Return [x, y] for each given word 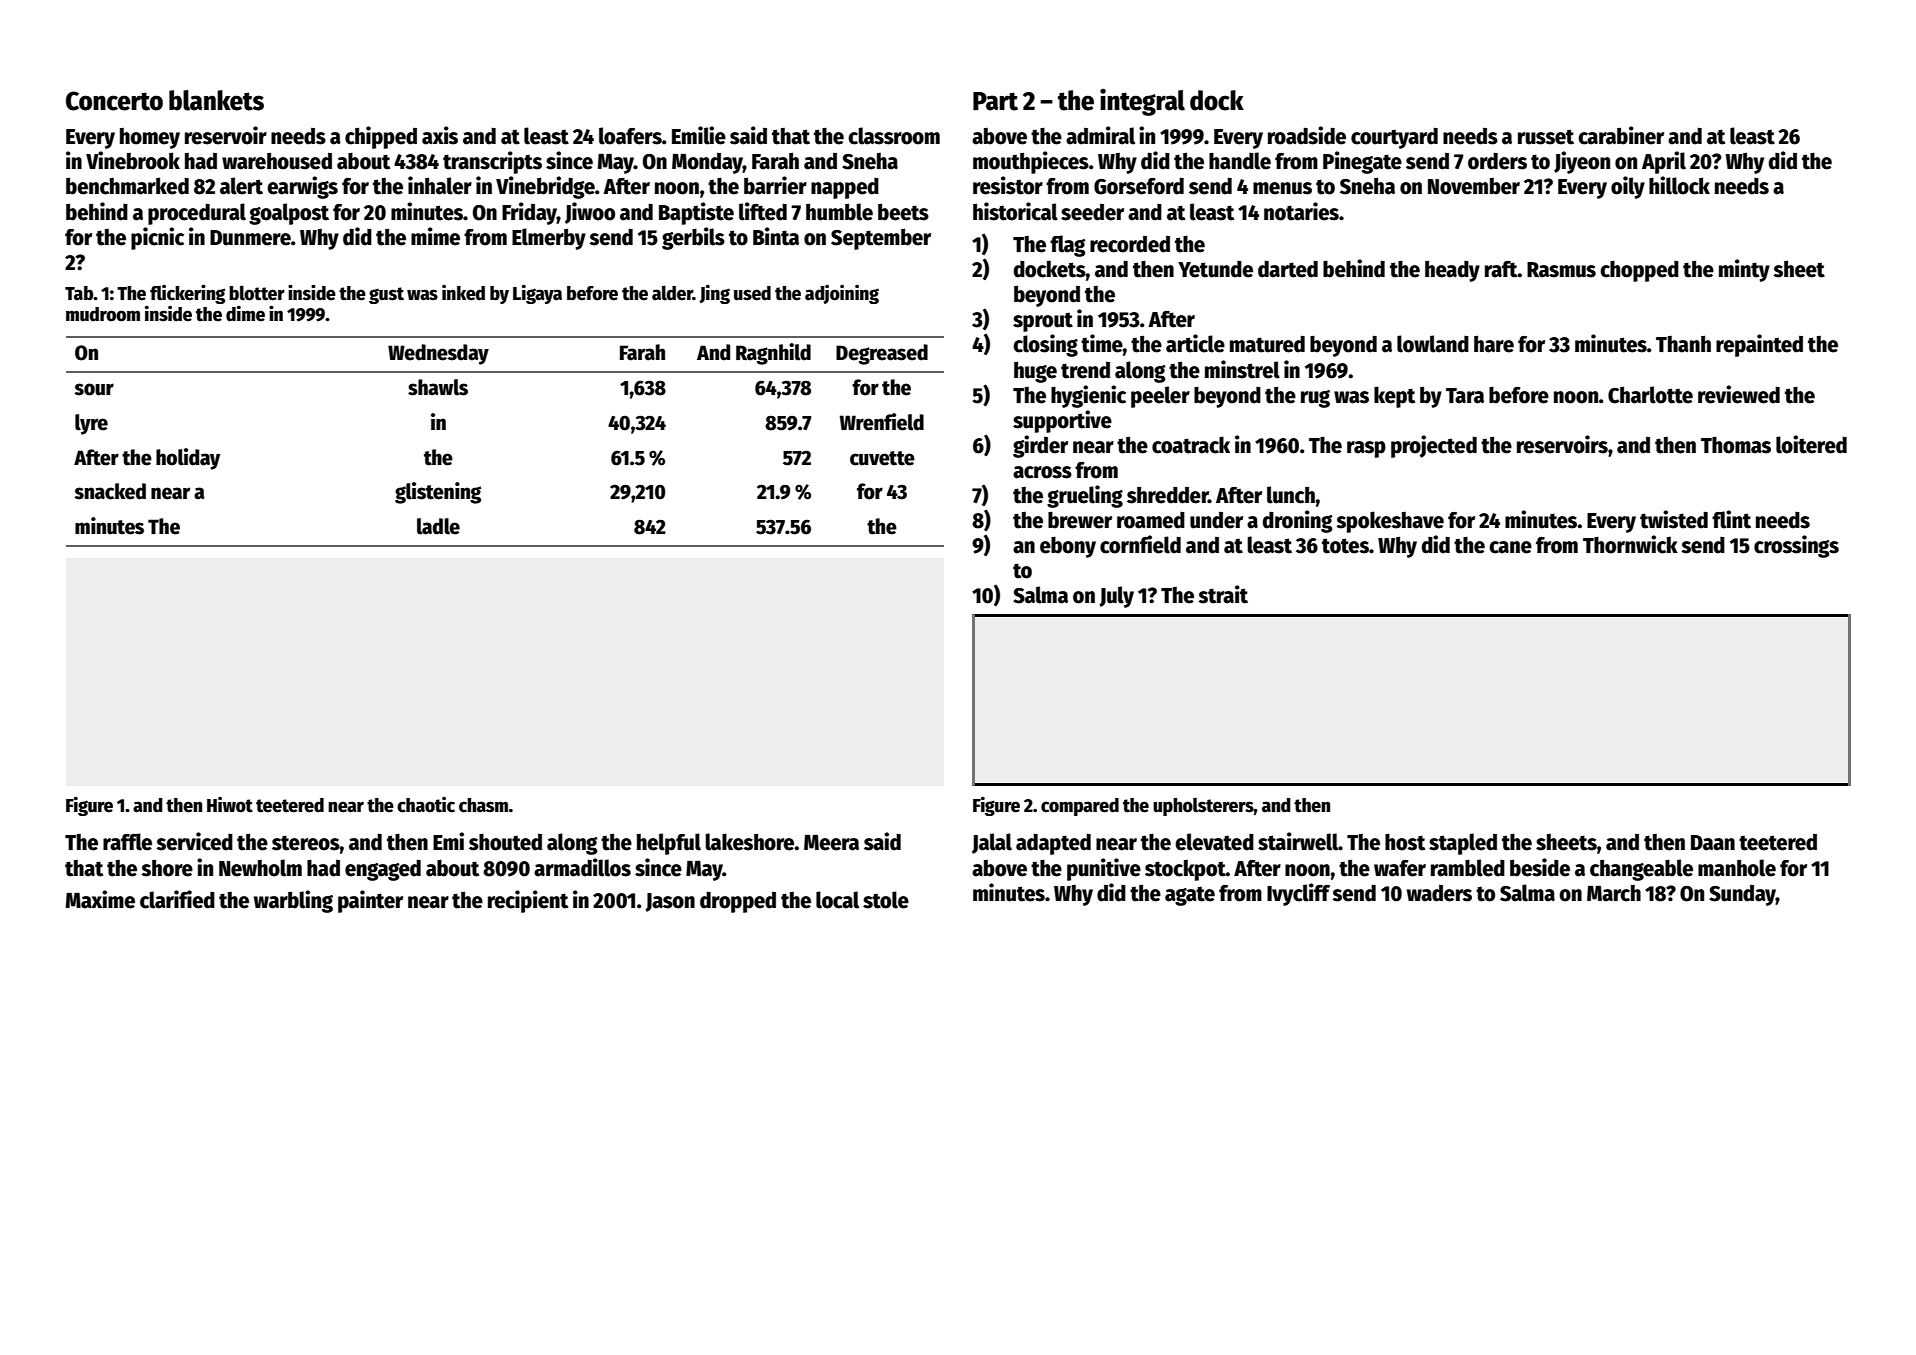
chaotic [426, 805]
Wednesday [438, 354]
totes [1345, 546]
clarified [177, 899]
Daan [1713, 843]
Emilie [699, 135]
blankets [216, 100]
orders [1497, 161]
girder [1040, 446]
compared [1080, 807]
